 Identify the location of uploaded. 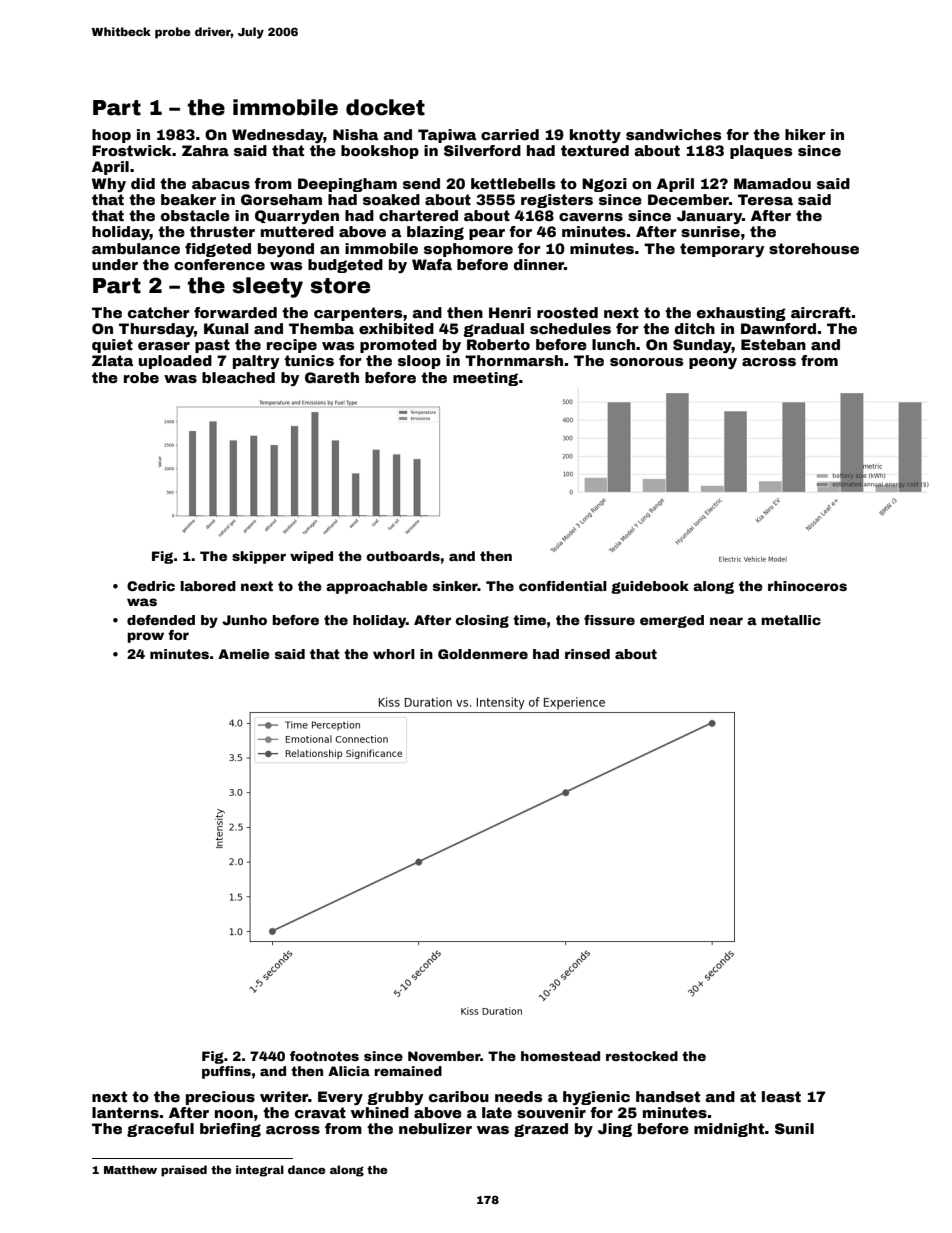
(175, 362).
